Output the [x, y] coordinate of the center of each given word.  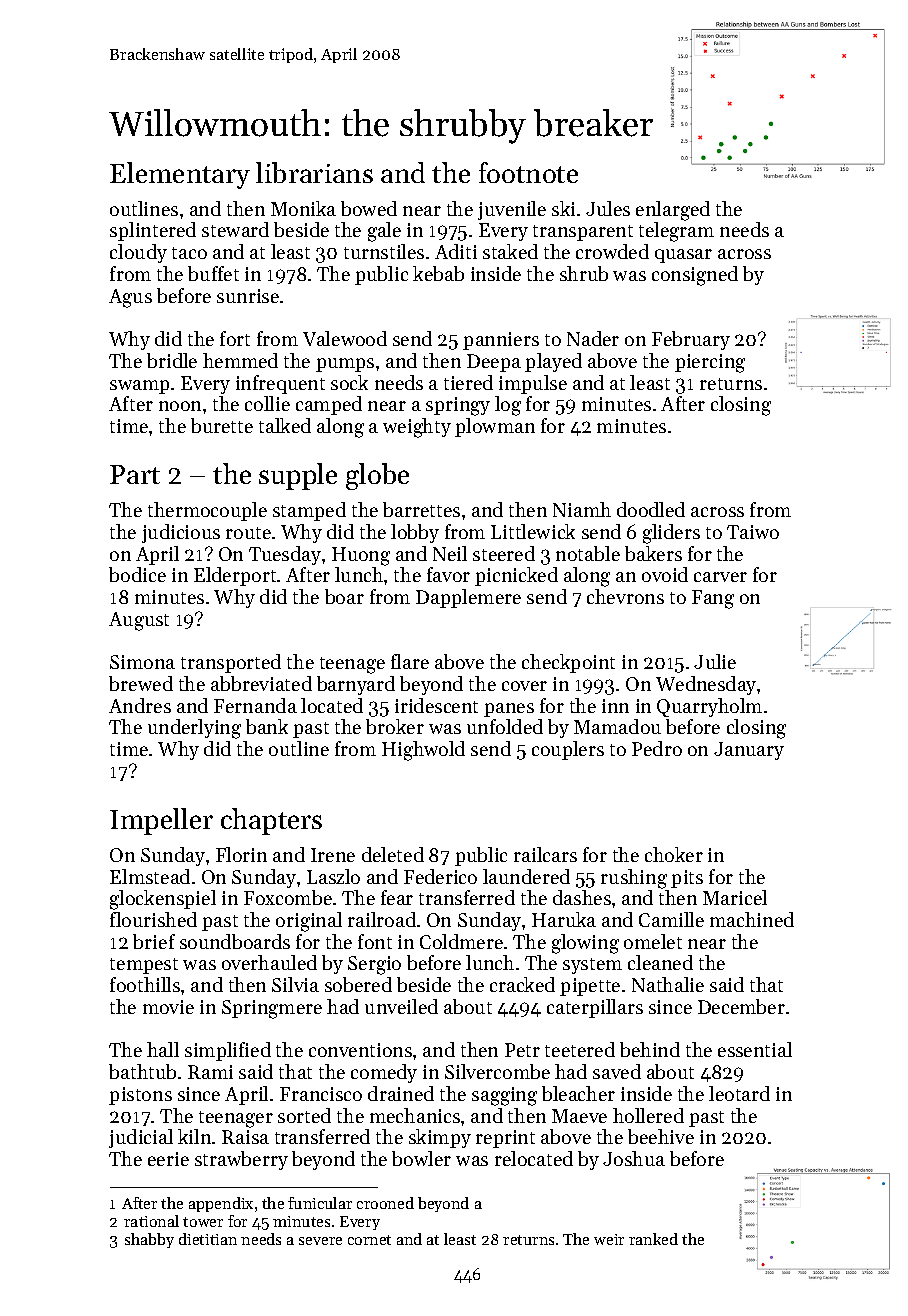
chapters [271, 821]
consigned [695, 276]
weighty [417, 428]
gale [384, 232]
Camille [671, 919]
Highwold [423, 751]
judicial [141, 1138]
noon [180, 406]
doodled [651, 509]
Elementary [180, 175]
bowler [421, 1158]
